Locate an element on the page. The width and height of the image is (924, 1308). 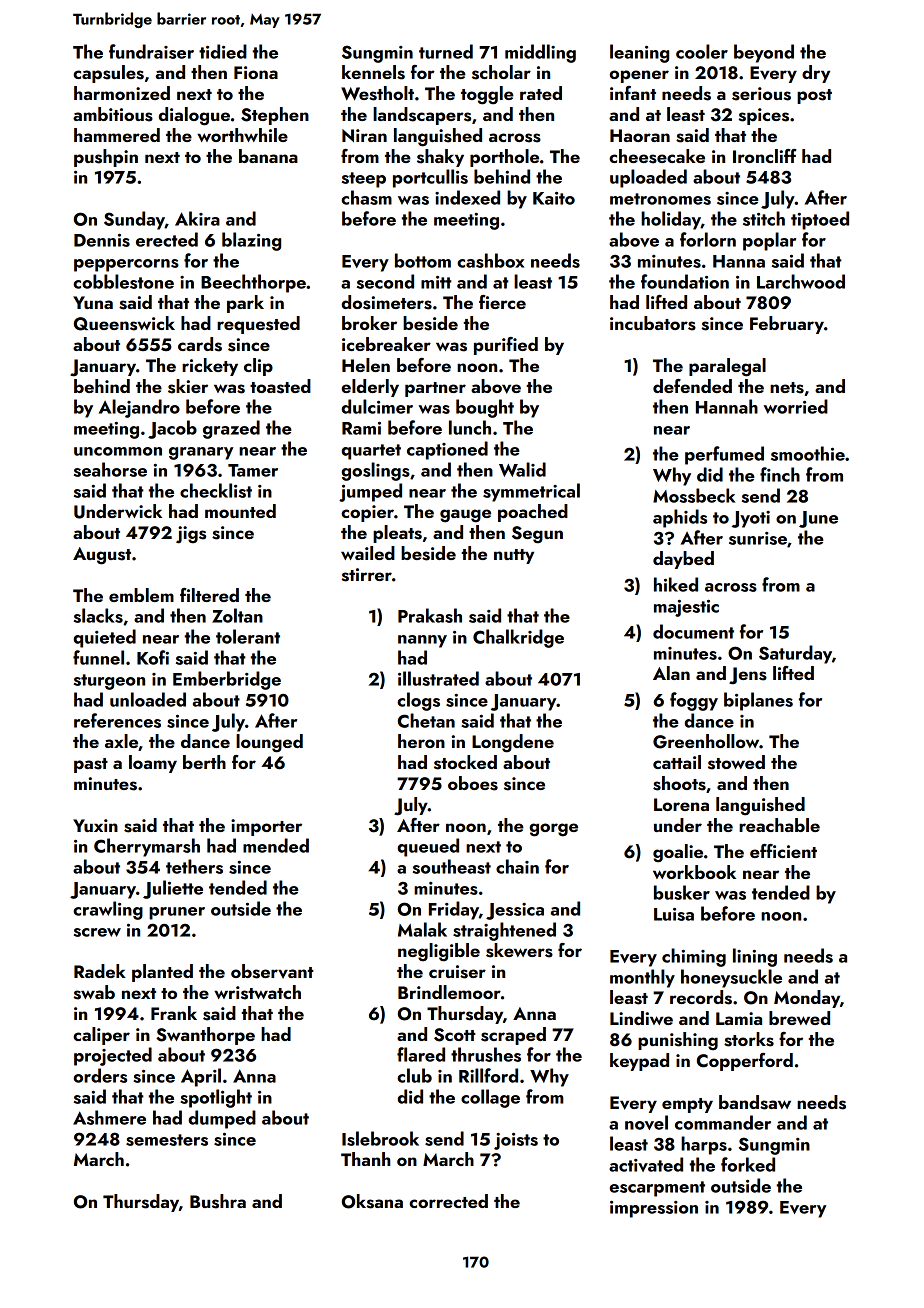
middling is located at coordinates (540, 53).
